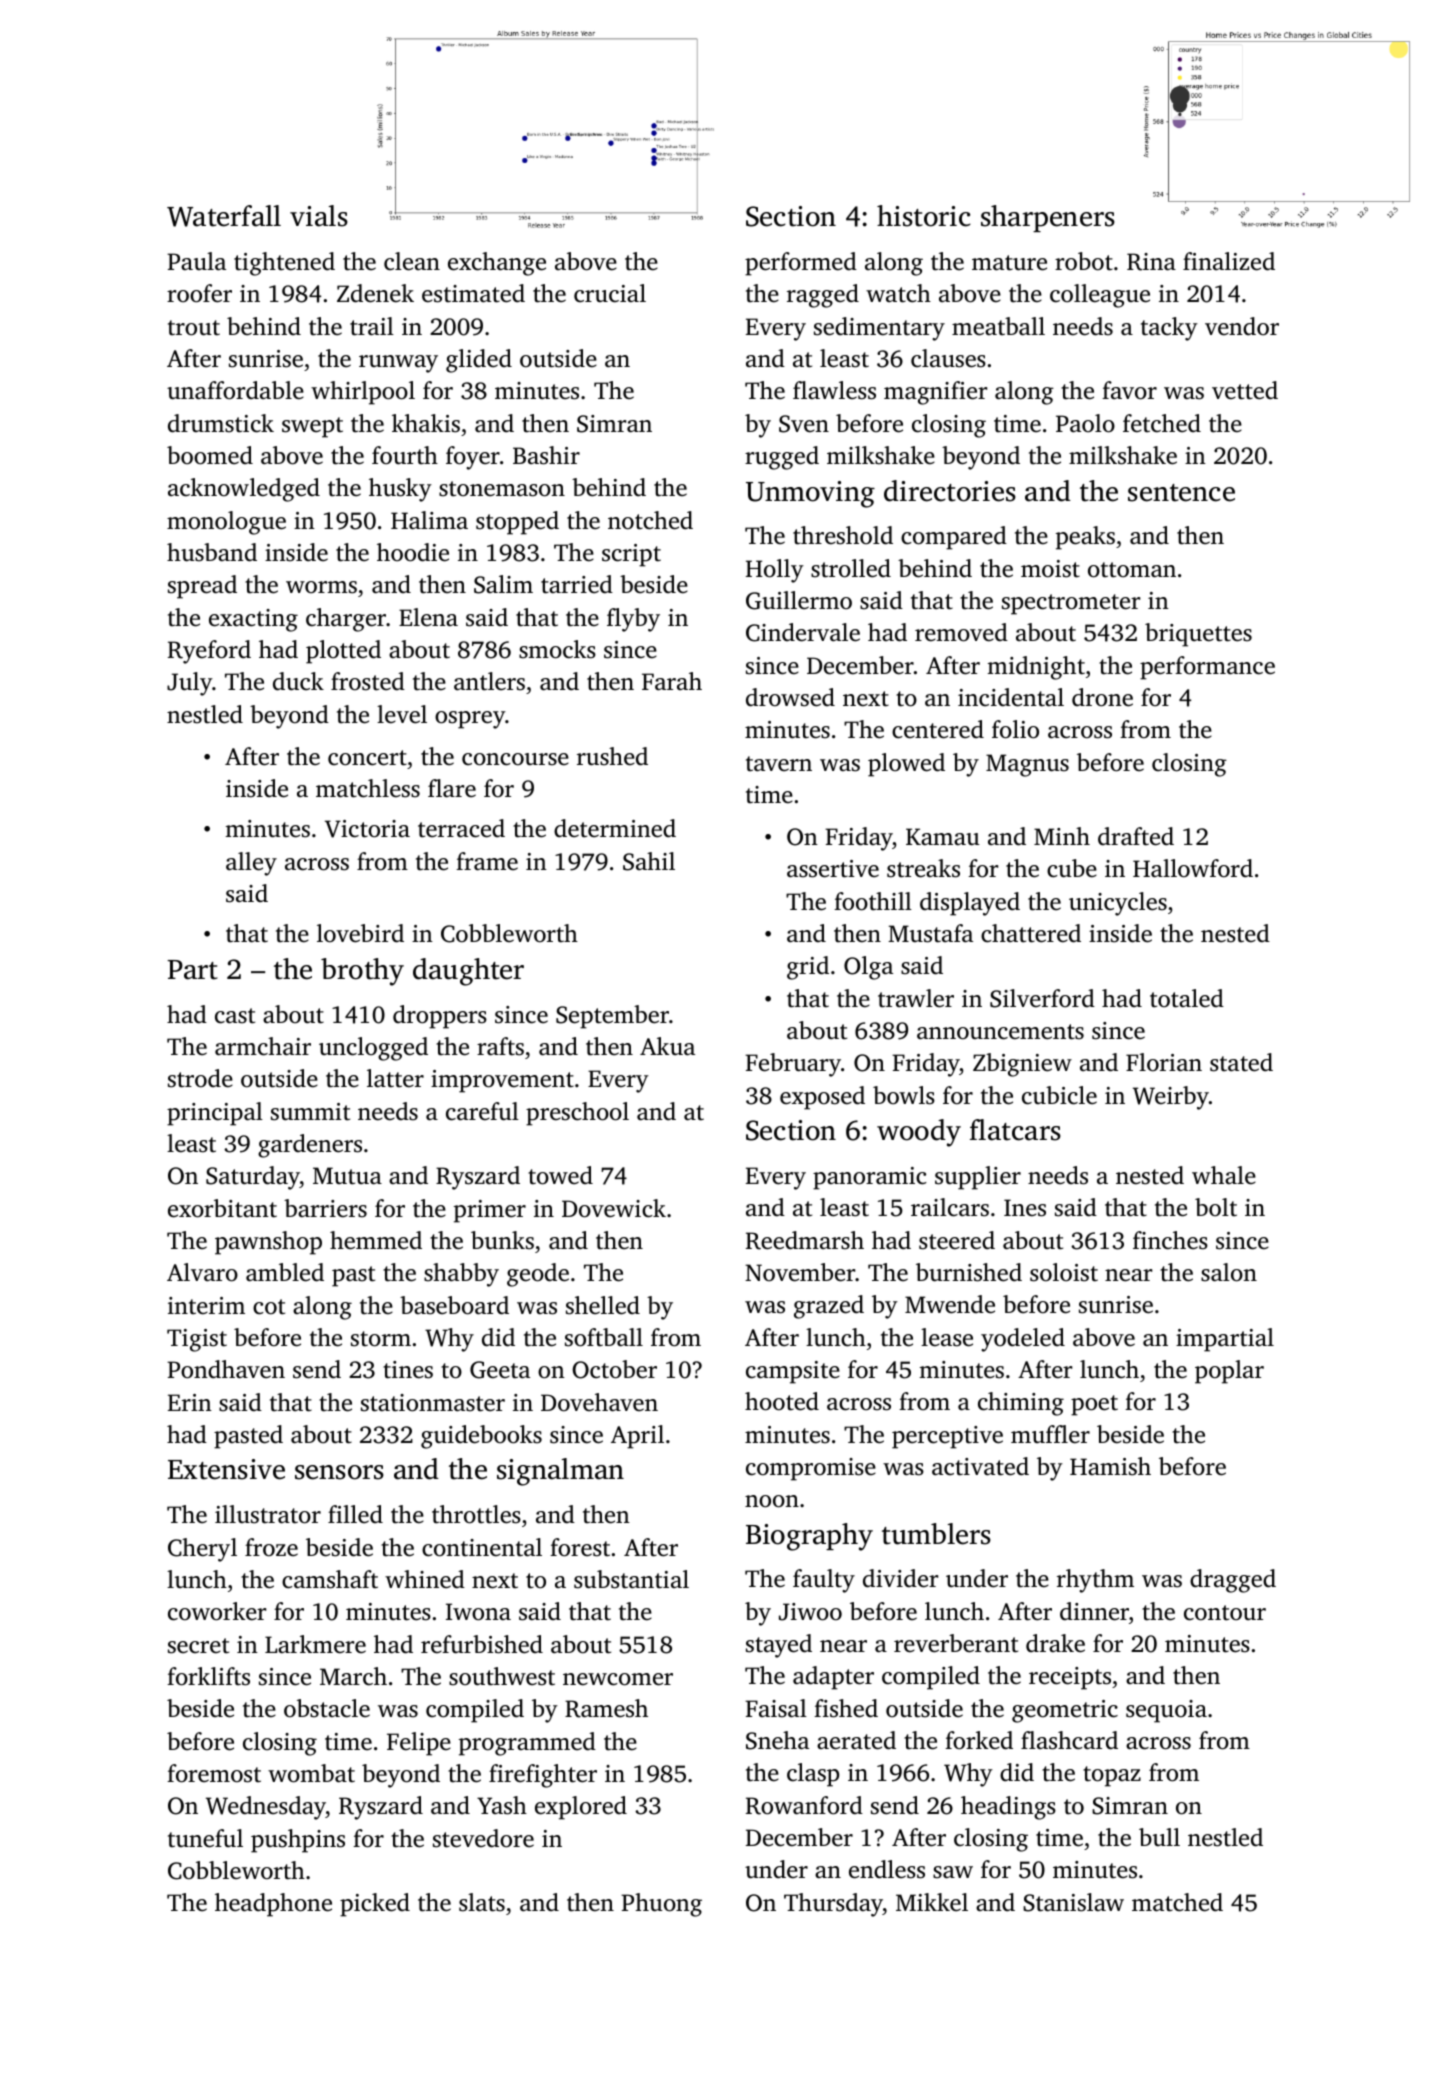  I want to click on Phuong, so click(661, 1905).
